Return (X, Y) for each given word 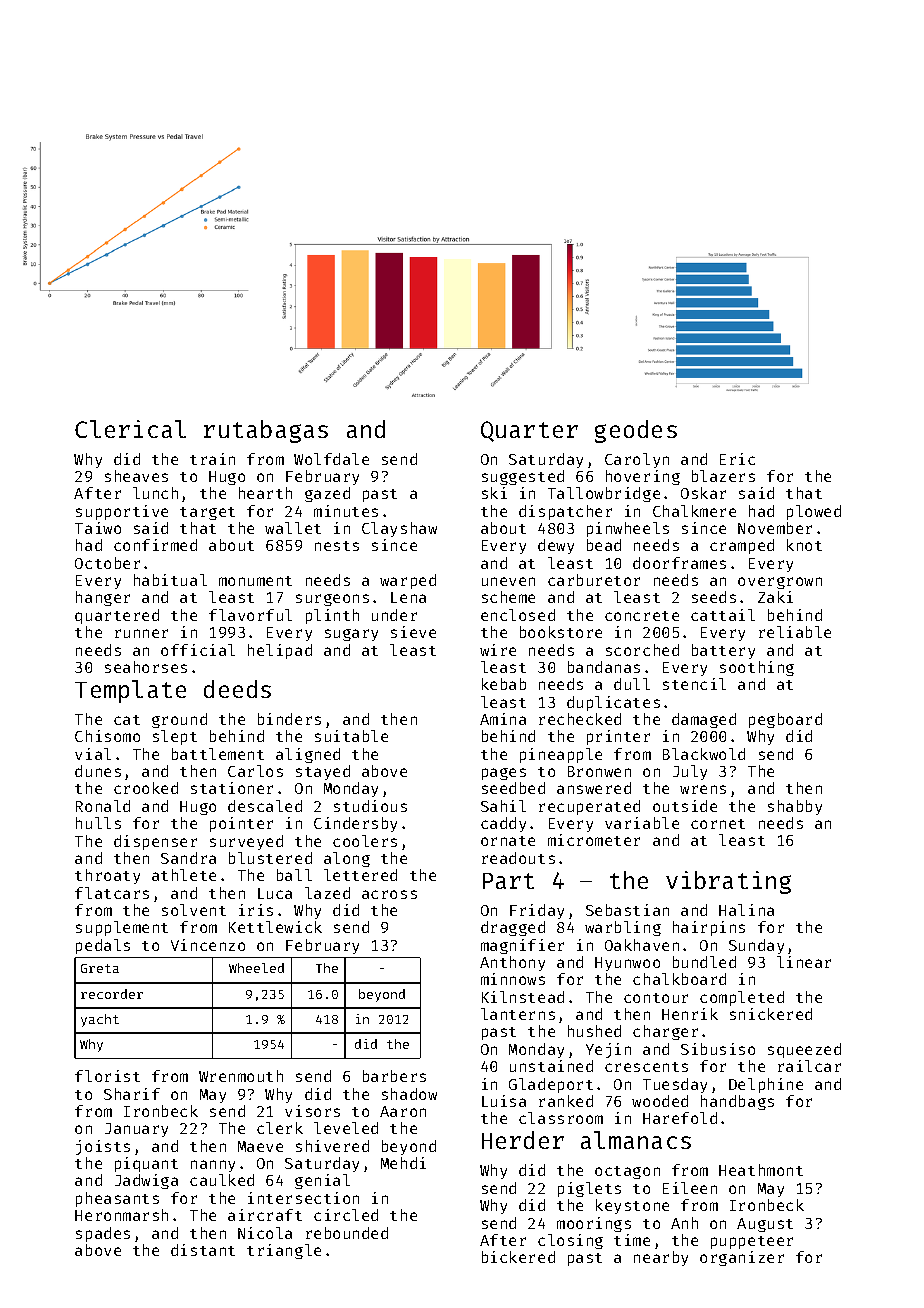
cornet (718, 824)
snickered (771, 1014)
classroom (561, 1118)
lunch (155, 493)
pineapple (561, 755)
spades (103, 1234)
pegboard (785, 720)
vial (93, 754)
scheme (508, 597)
